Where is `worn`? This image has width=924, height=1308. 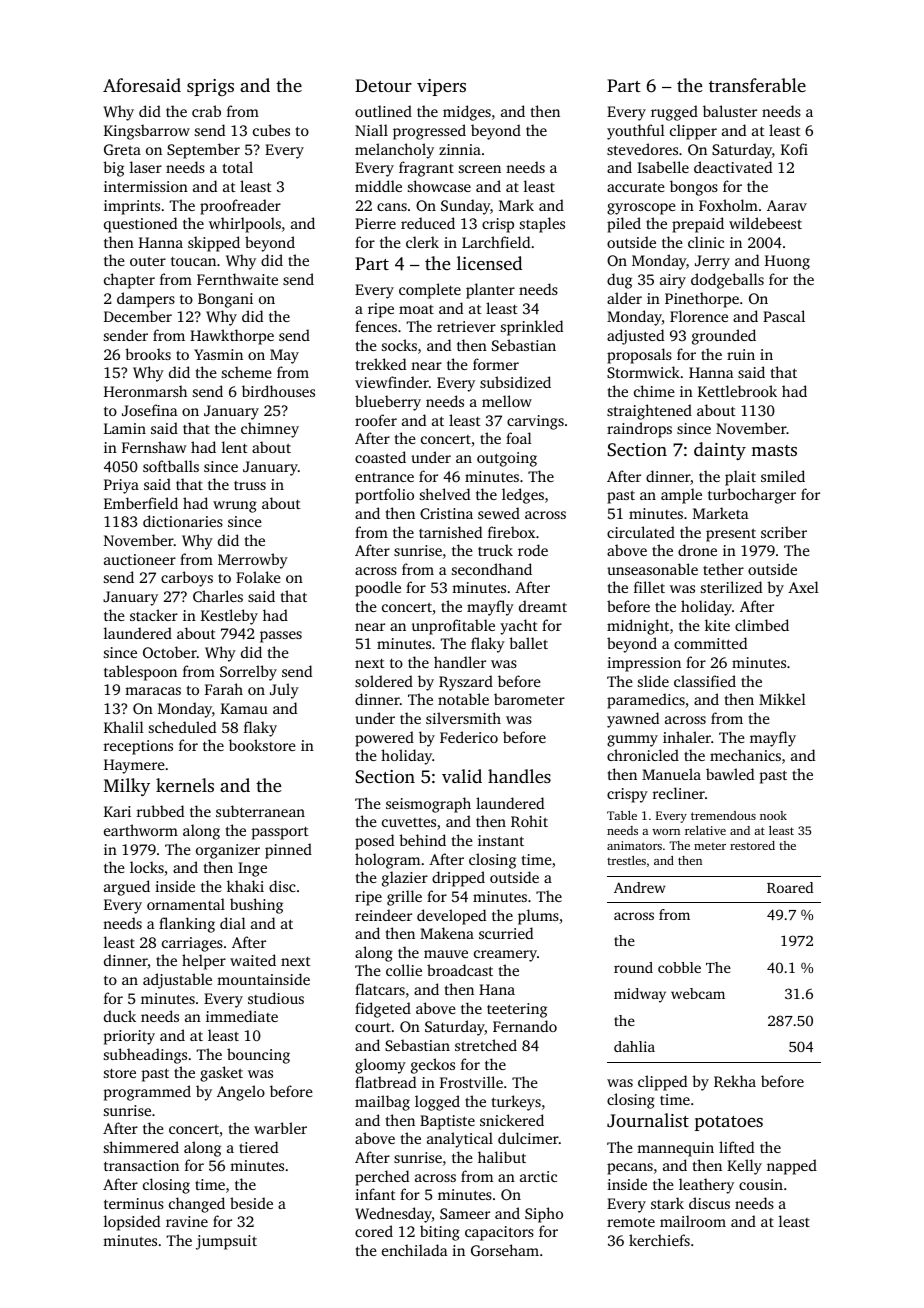 worn is located at coordinates (666, 832).
